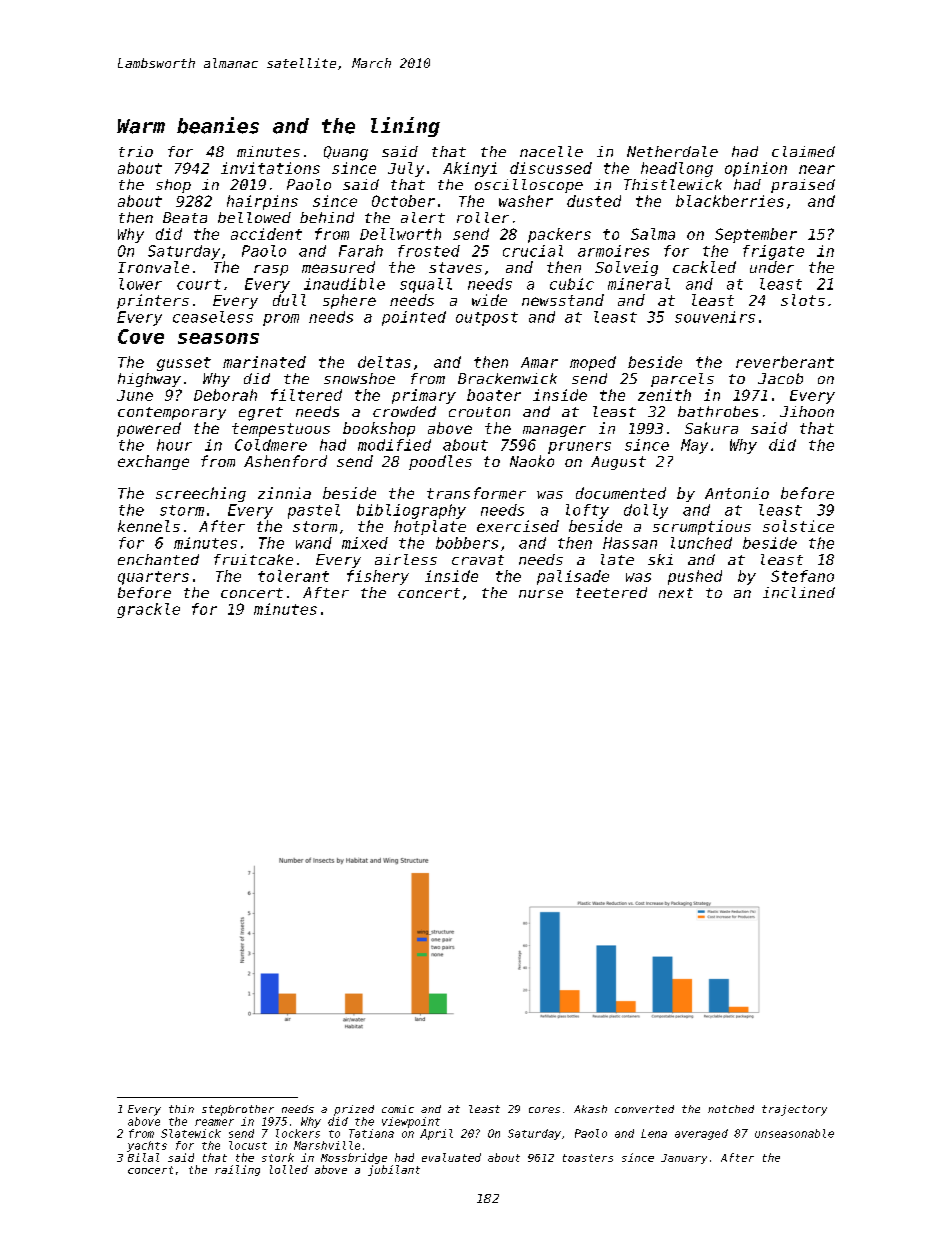  What do you see at coordinates (394, 1170) in the image?
I see `jubilant` at bounding box center [394, 1170].
